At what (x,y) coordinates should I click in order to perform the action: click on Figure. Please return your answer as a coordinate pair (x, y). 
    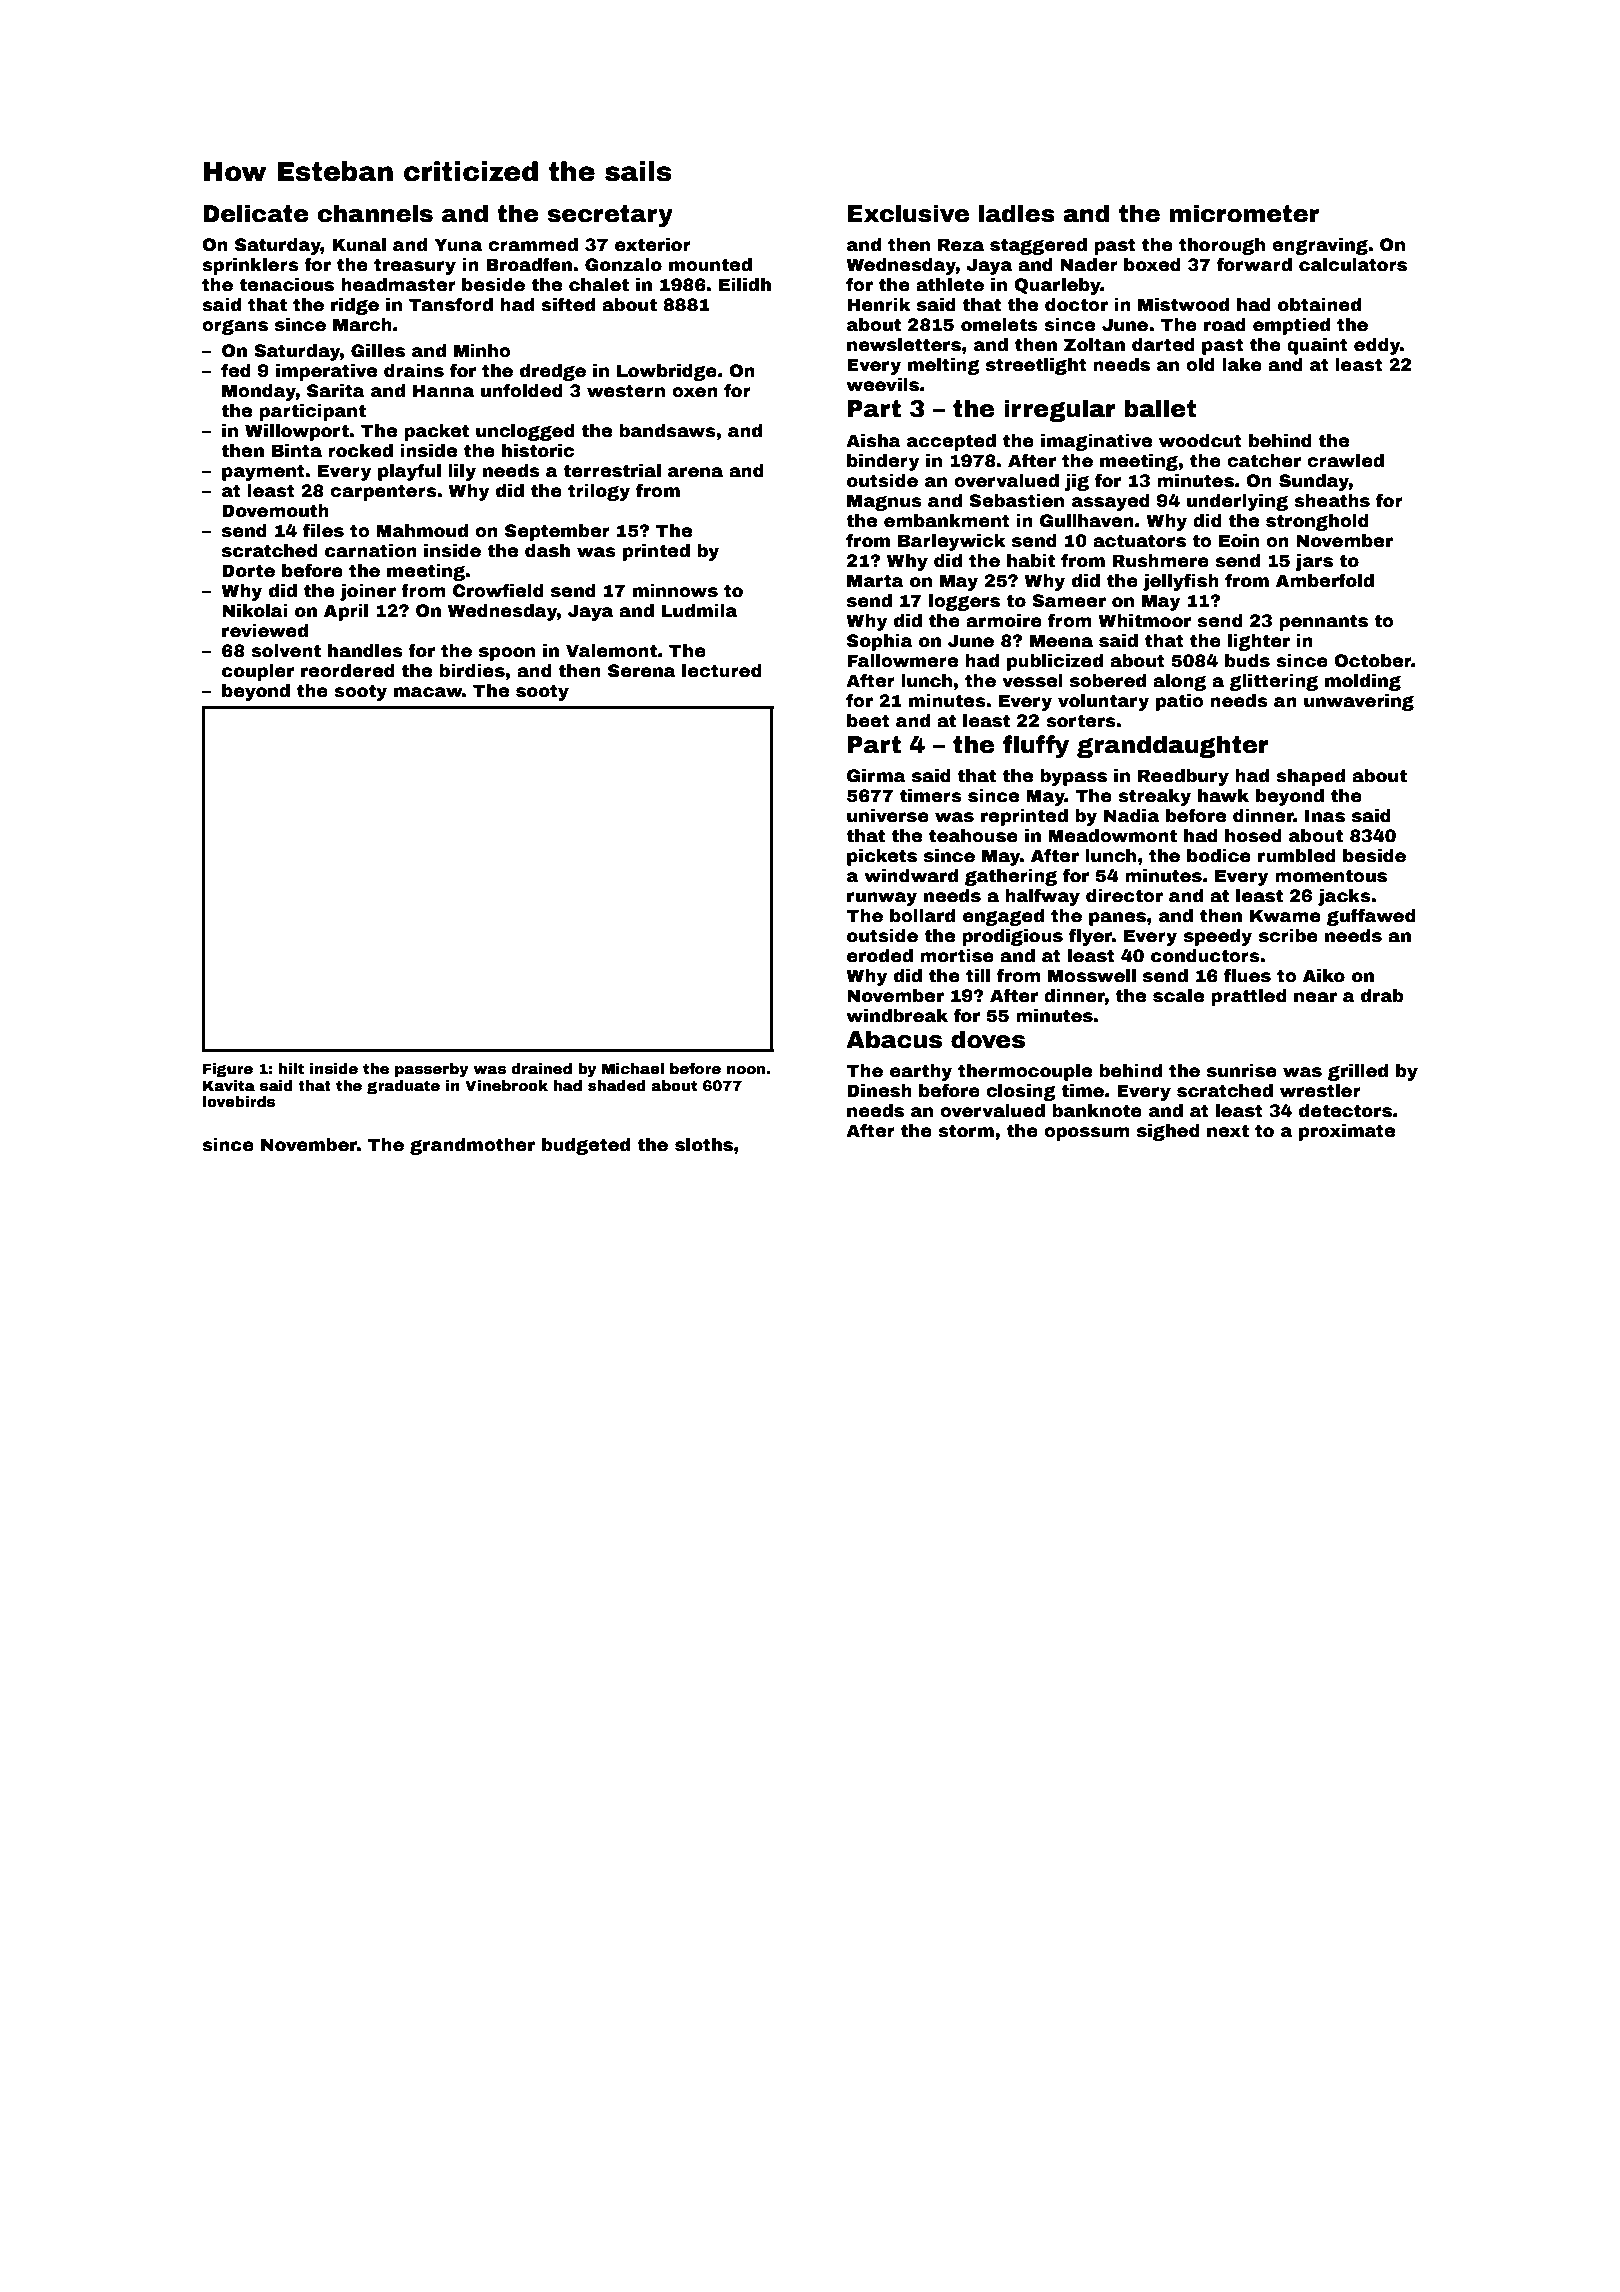
    Looking at the image, I should click on (228, 1070).
